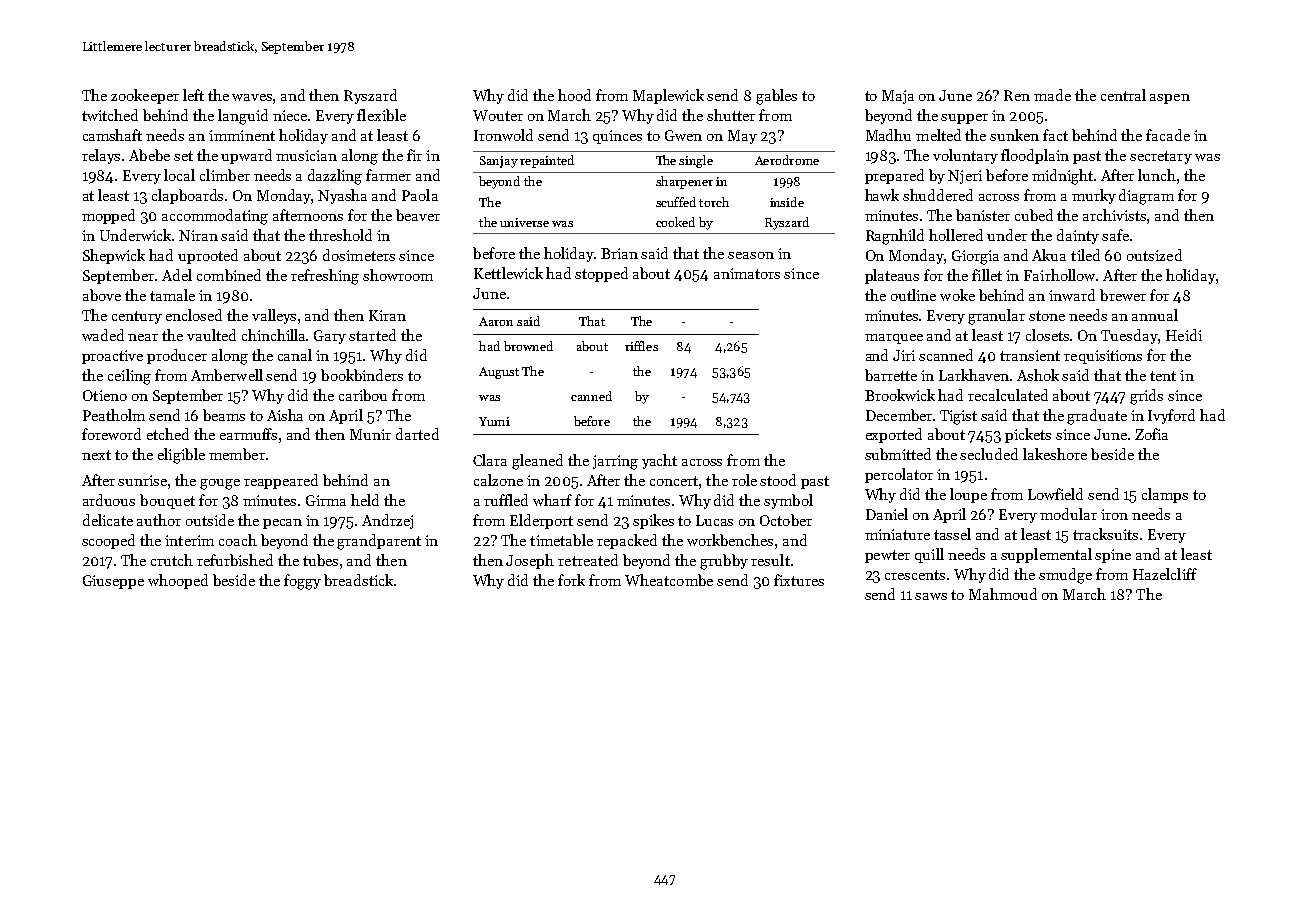  I want to click on waves, so click(253, 99).
